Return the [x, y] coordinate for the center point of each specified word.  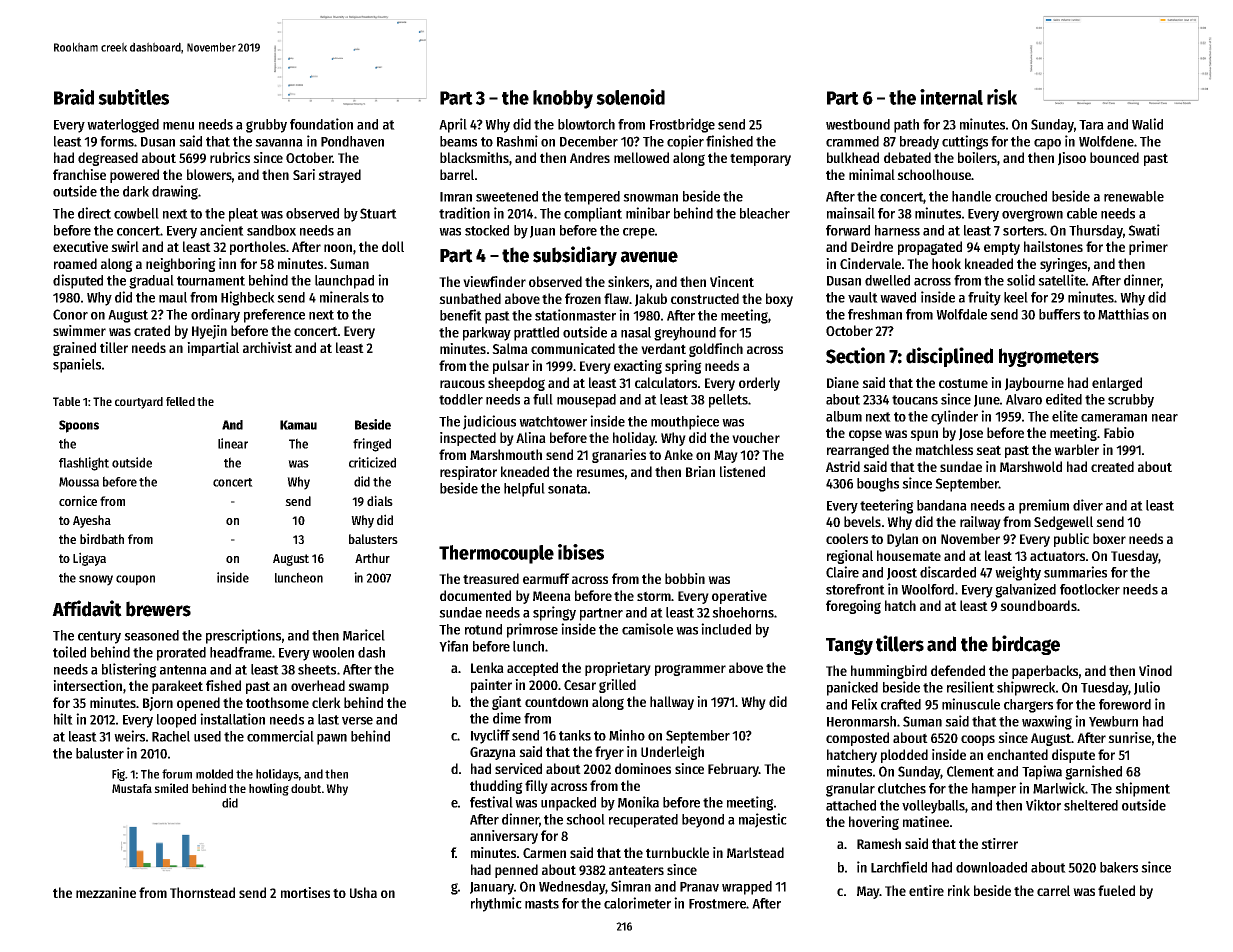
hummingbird [889, 672]
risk [1002, 97]
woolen [333, 652]
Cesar [580, 685]
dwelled [887, 280]
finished [729, 141]
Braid [74, 97]
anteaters [636, 870]
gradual [151, 282]
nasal [636, 332]
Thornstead [202, 892]
